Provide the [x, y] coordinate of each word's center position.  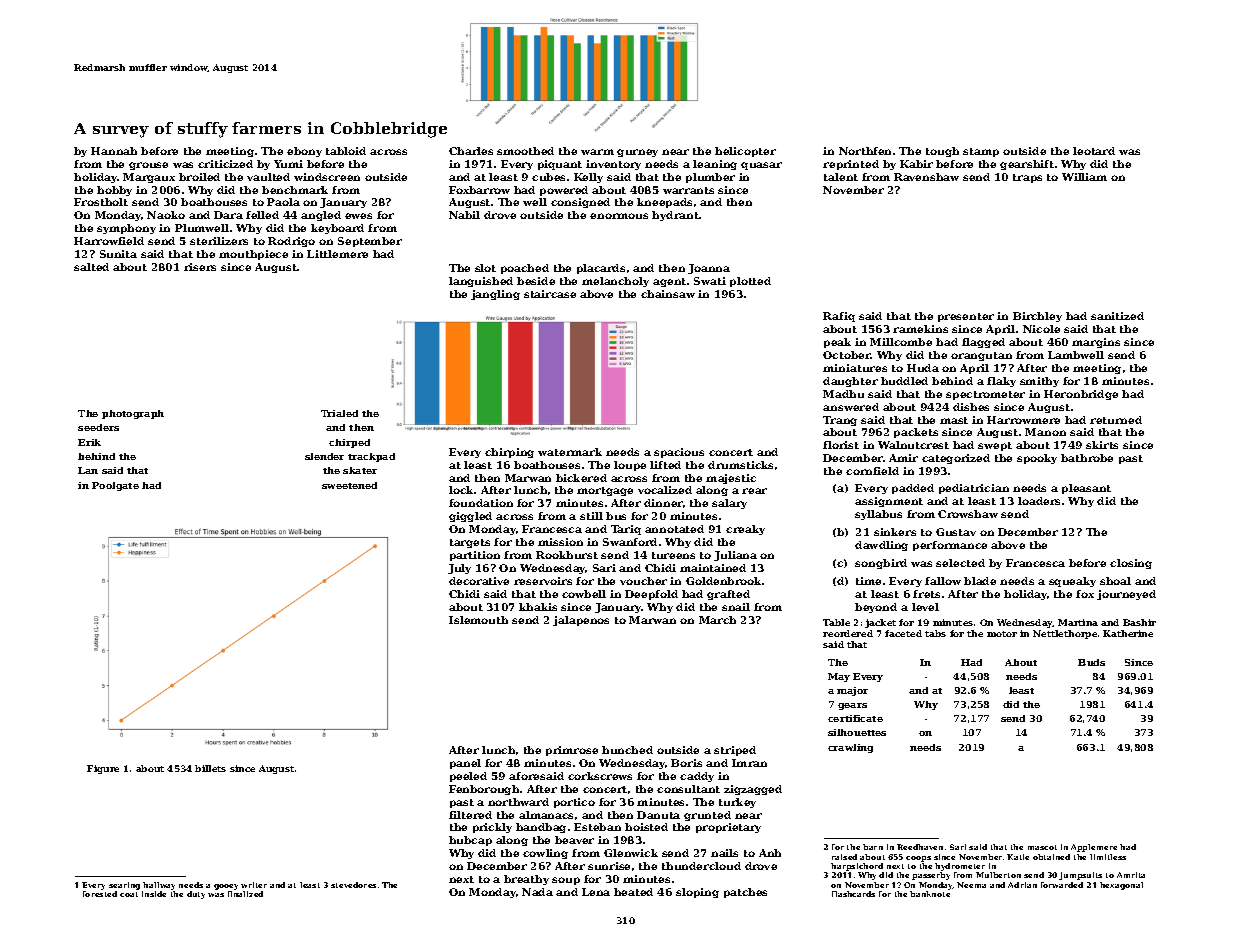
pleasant [1086, 489]
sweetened [349, 485]
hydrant [675, 216]
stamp [981, 152]
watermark [570, 452]
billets [210, 768]
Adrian [1022, 885]
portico [574, 803]
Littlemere [337, 254]
